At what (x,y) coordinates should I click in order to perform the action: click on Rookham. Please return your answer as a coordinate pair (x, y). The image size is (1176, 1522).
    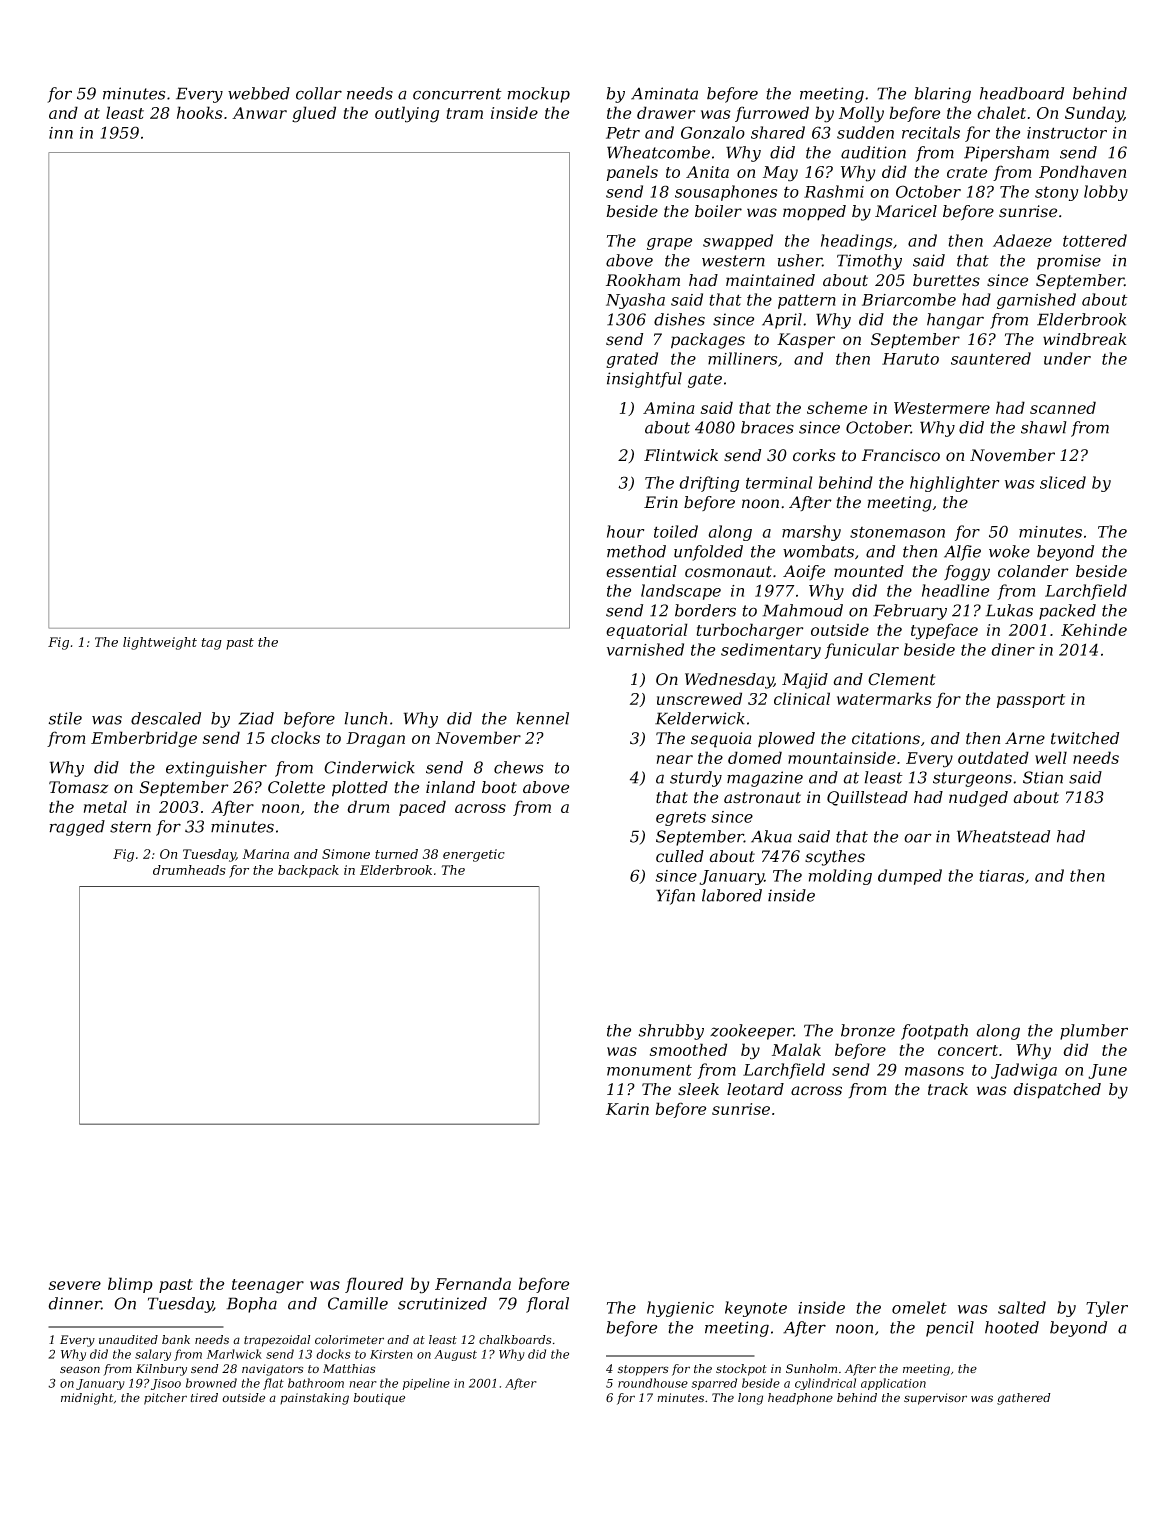
    Looking at the image, I should click on (643, 280).
